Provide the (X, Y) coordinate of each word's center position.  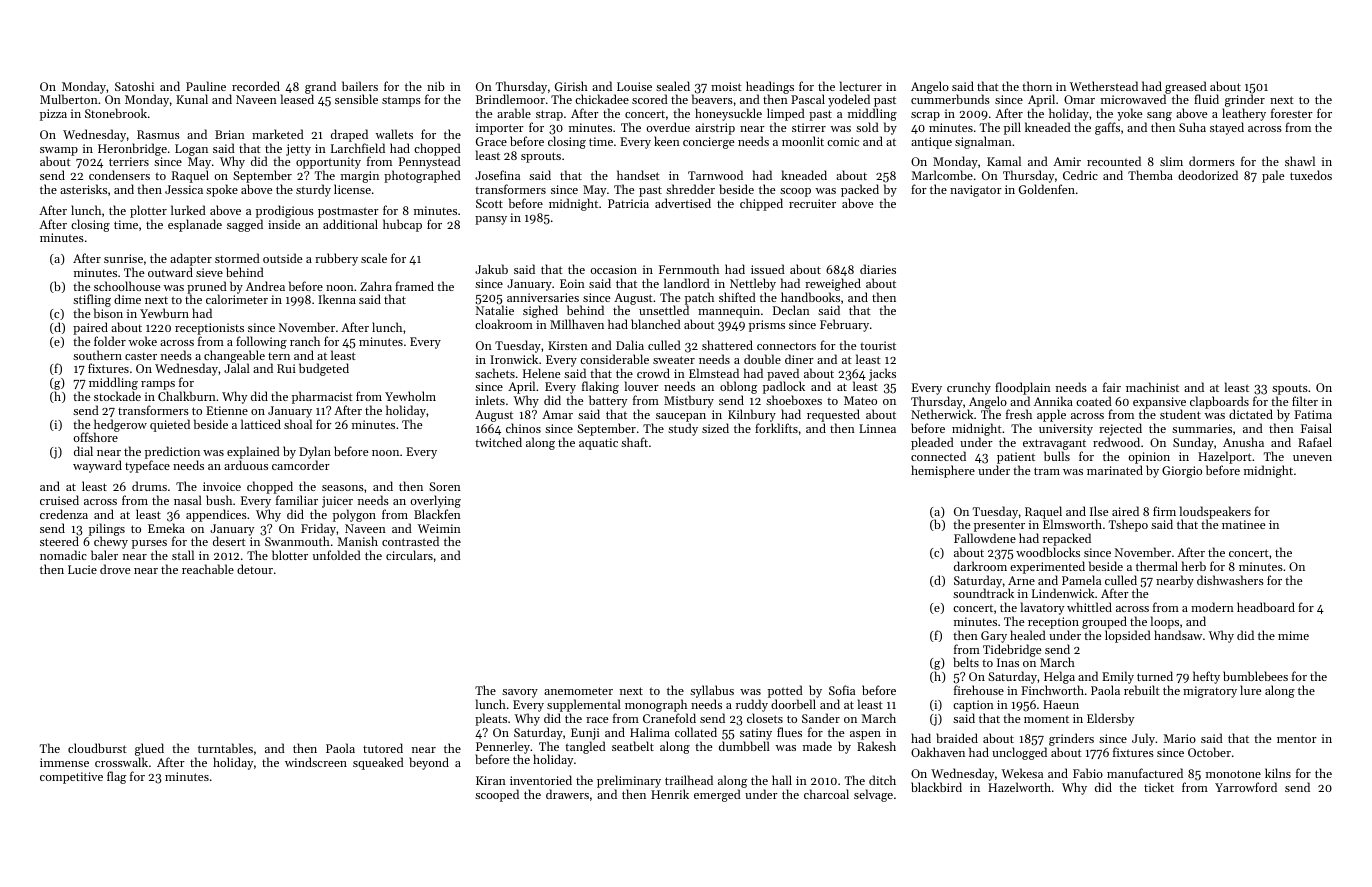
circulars (409, 555)
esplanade (195, 225)
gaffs (1107, 128)
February (844, 325)
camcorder (301, 465)
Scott (489, 203)
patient (1016, 458)
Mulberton (69, 99)
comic (843, 141)
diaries (878, 269)
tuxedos (1311, 175)
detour (255, 569)
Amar (557, 414)
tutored (383, 748)
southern (97, 355)
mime (1293, 635)
